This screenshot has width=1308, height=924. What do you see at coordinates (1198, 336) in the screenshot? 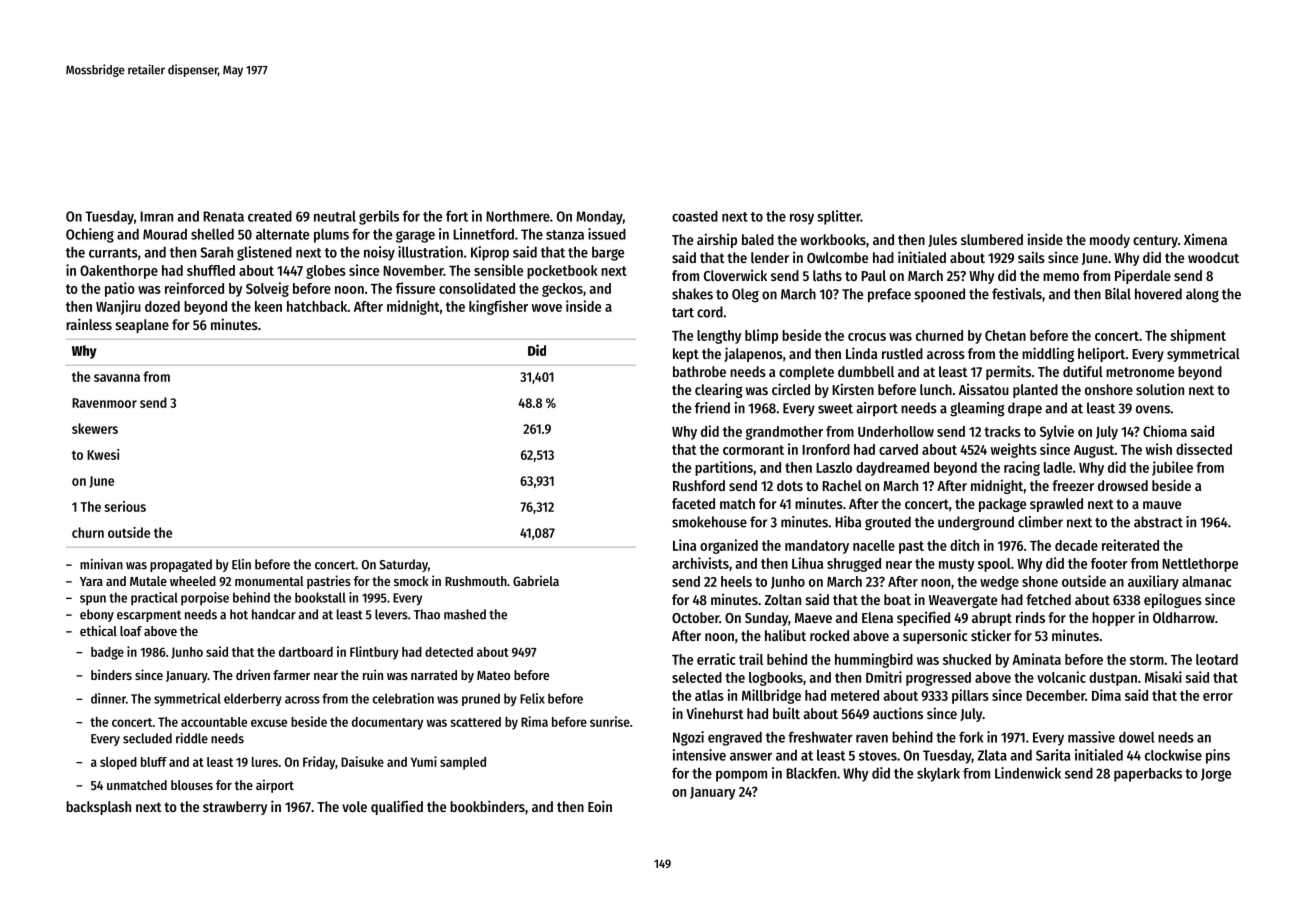
I see `shipment` at bounding box center [1198, 336].
